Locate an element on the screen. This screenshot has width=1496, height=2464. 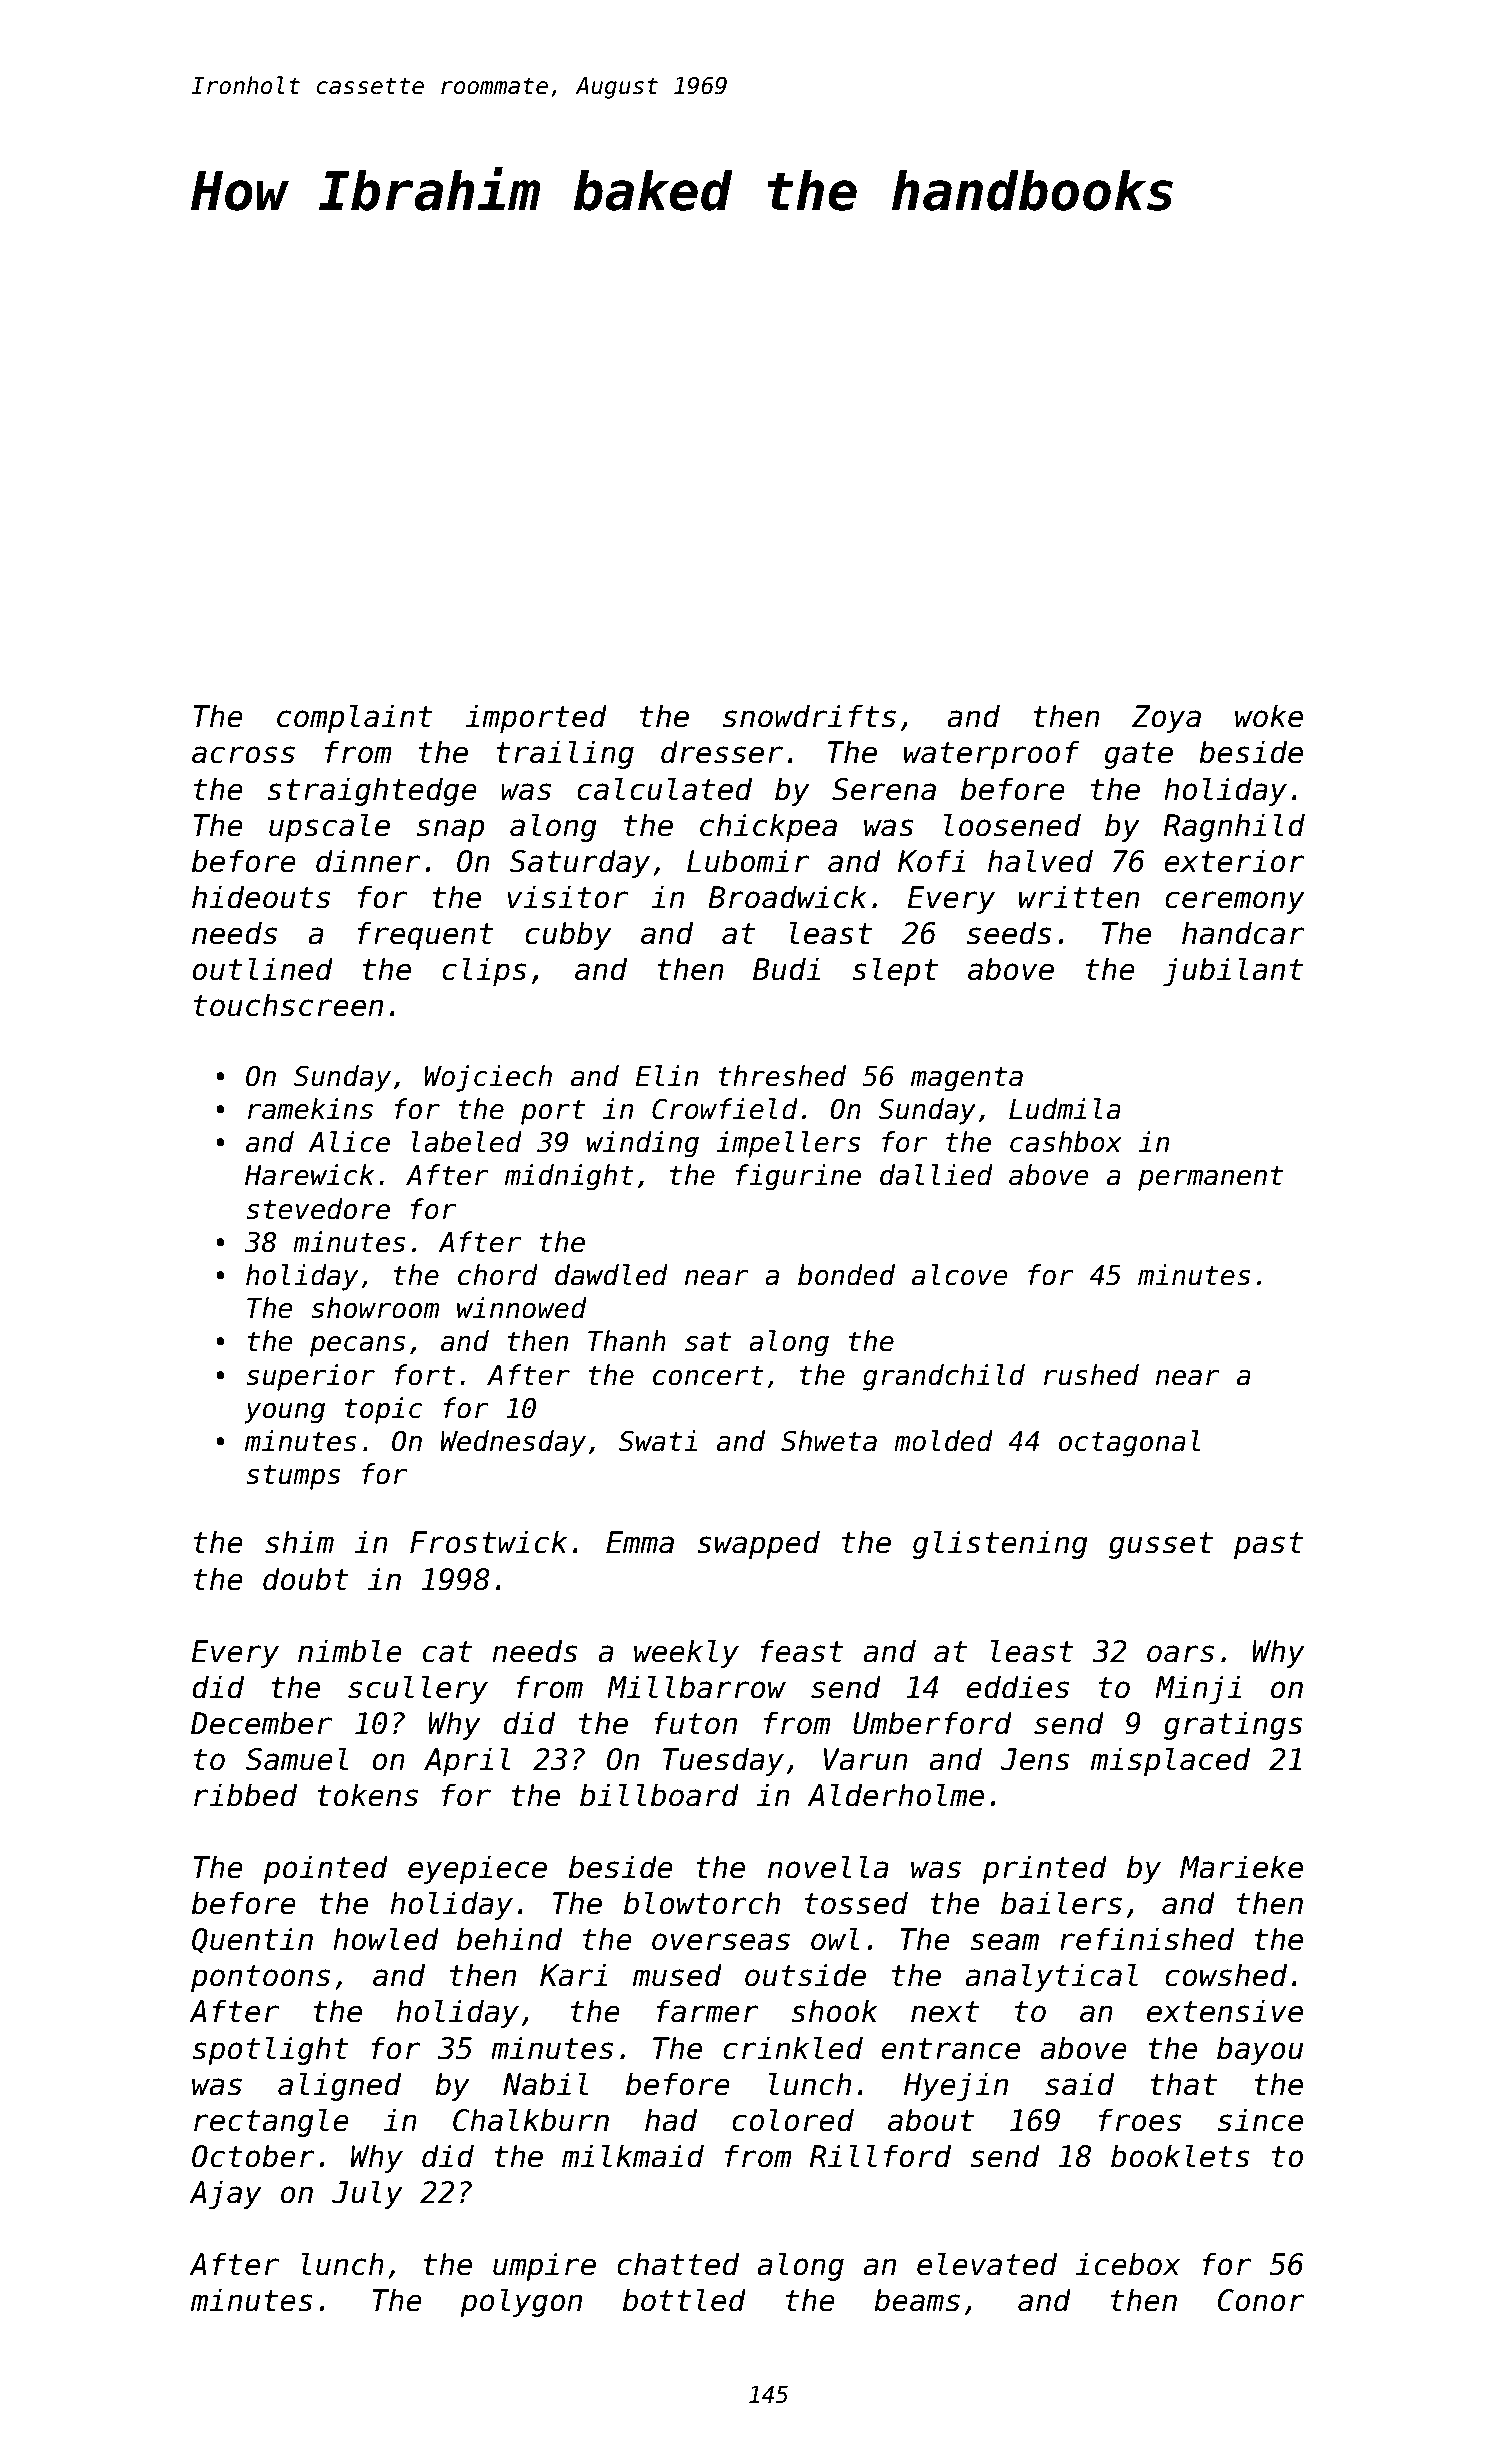
Elin is located at coordinates (666, 1075).
